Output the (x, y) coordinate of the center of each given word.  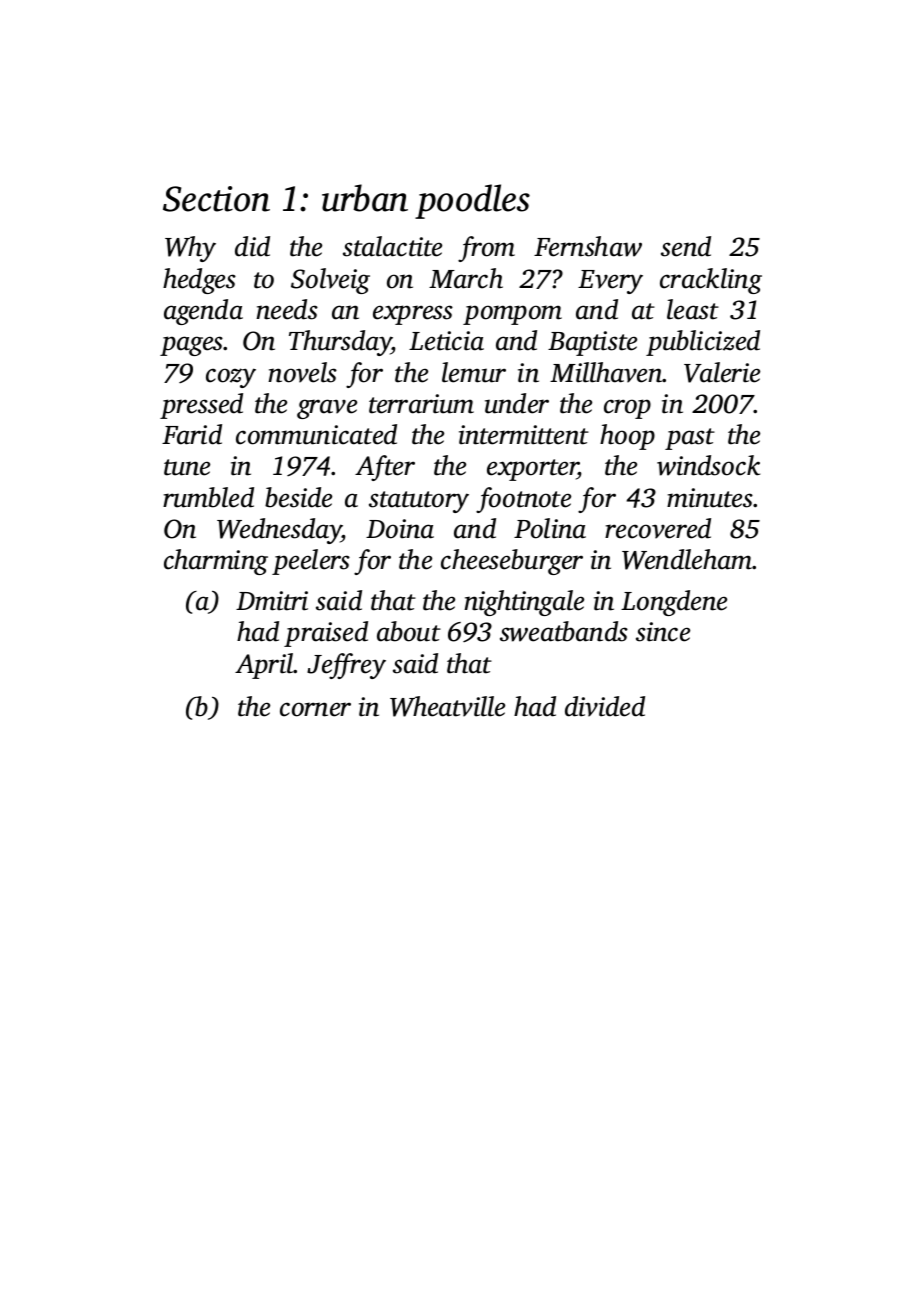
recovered (658, 528)
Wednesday (279, 531)
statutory (419, 502)
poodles (472, 201)
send (686, 246)
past (690, 439)
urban (365, 198)
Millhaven (606, 372)
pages (192, 346)
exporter (532, 470)
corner (315, 709)
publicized (703, 343)
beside (298, 497)
